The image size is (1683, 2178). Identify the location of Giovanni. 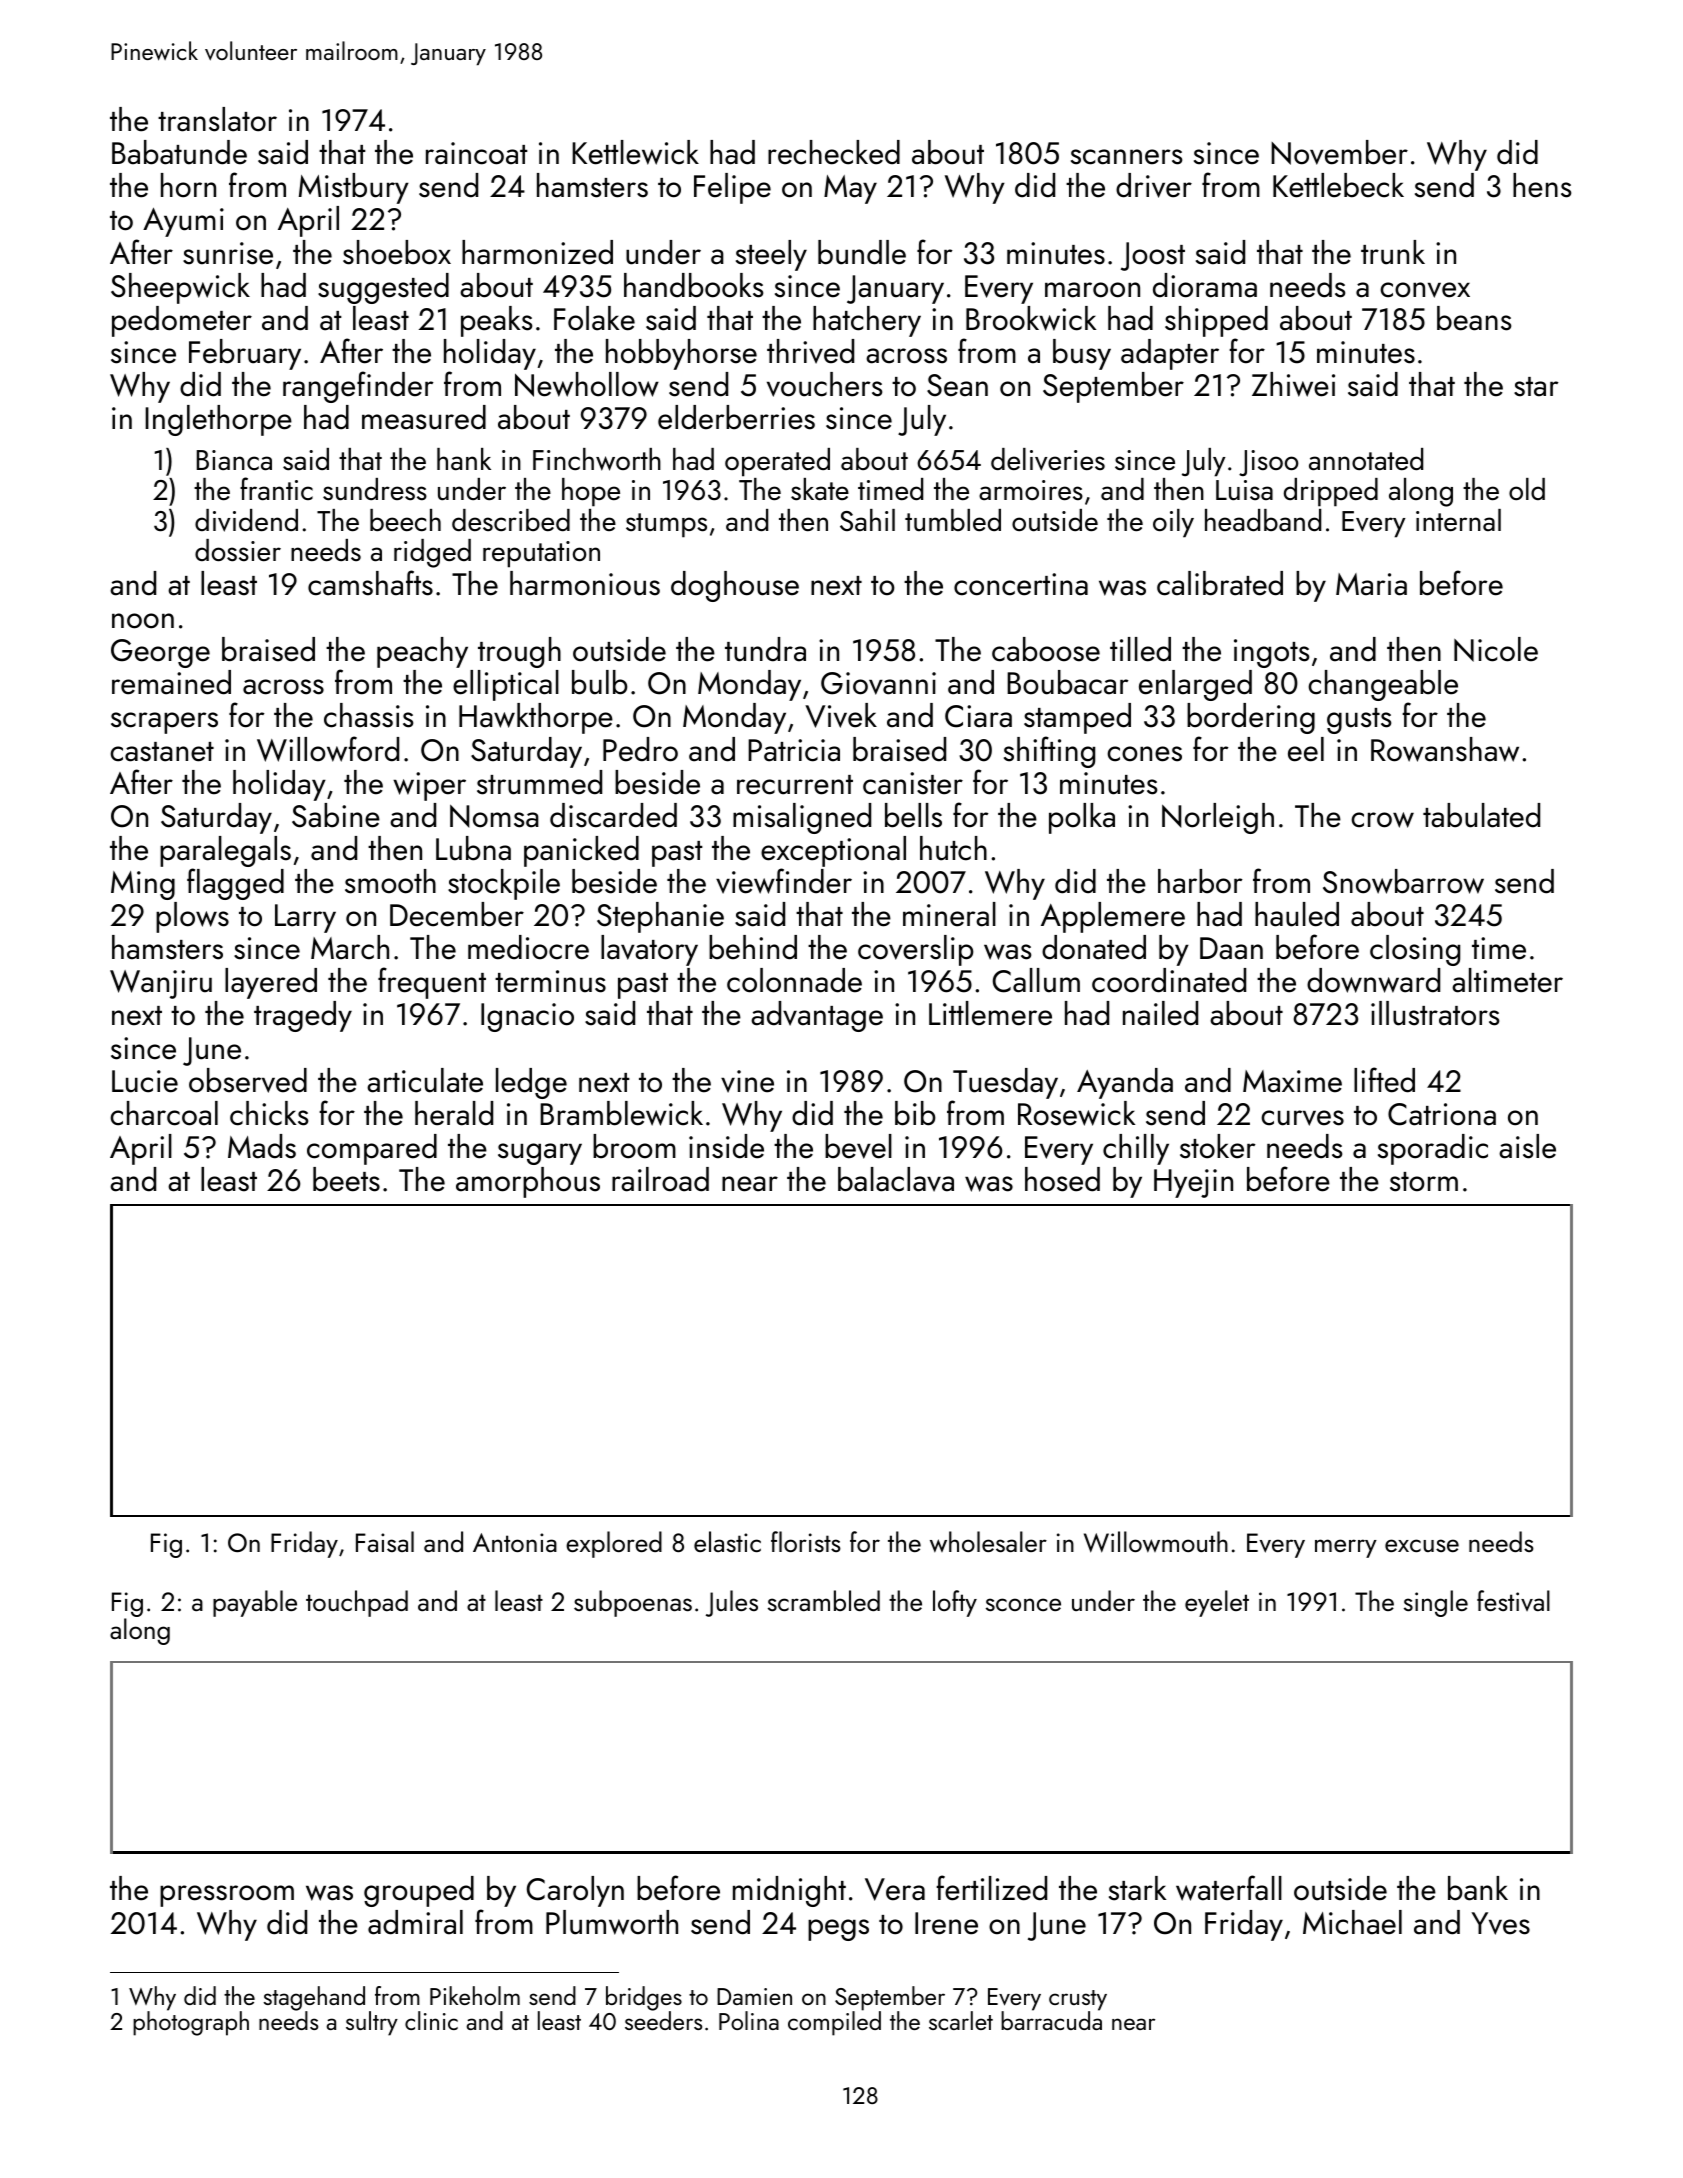
(878, 683).
